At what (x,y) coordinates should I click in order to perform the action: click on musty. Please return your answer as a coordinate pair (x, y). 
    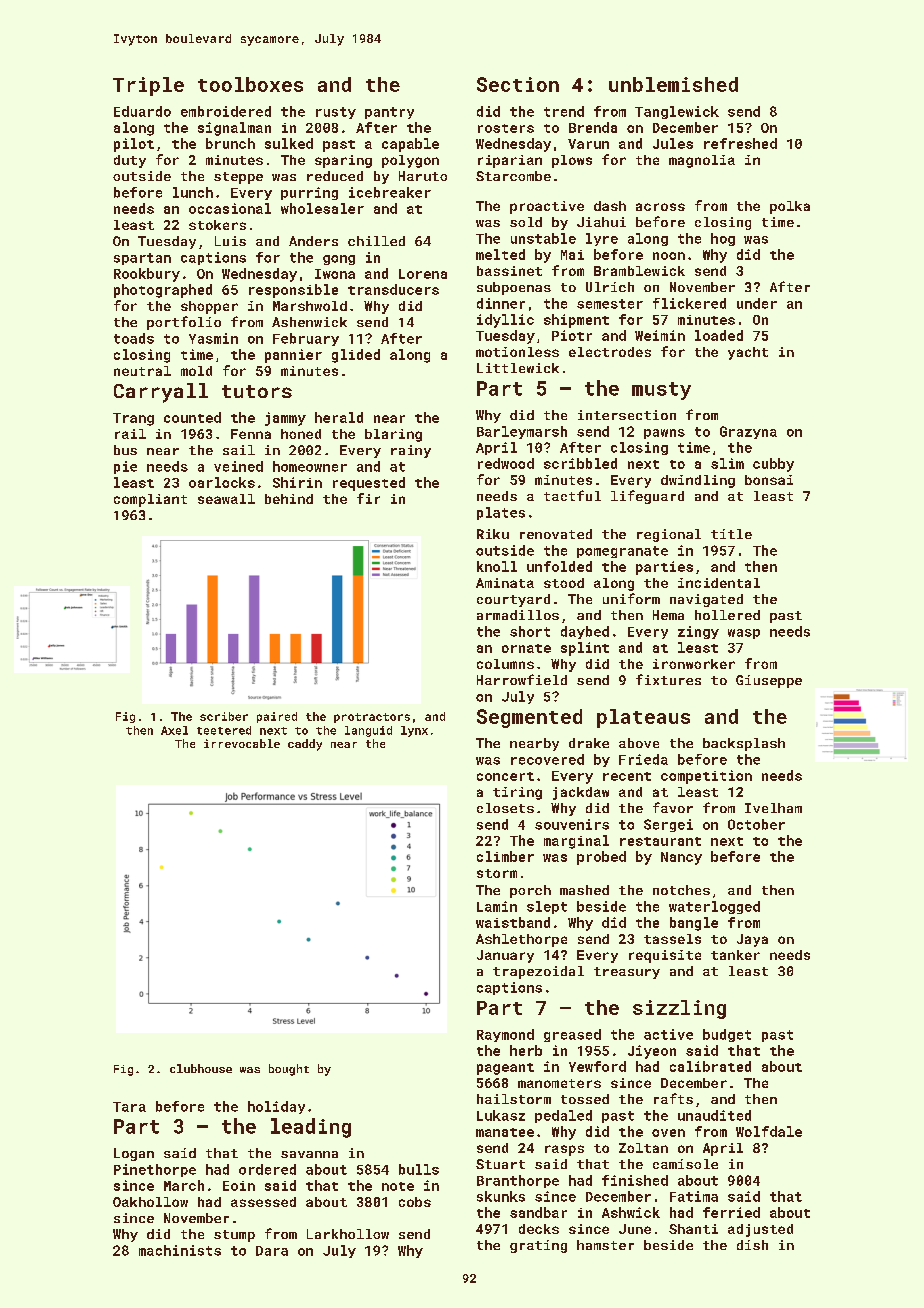
    Looking at the image, I should click on (661, 391).
